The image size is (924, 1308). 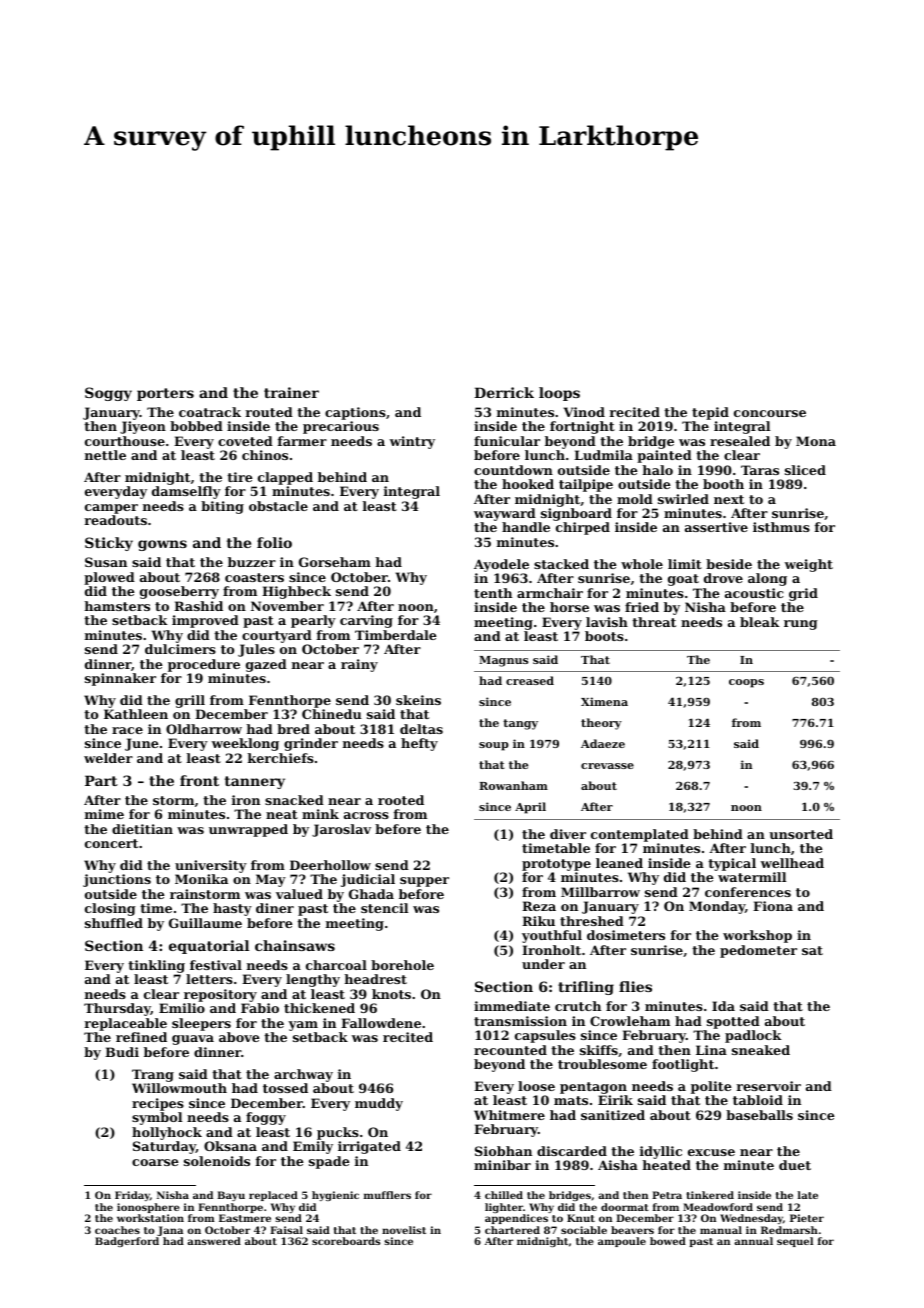 What do you see at coordinates (204, 665) in the page?
I see `procedure` at bounding box center [204, 665].
